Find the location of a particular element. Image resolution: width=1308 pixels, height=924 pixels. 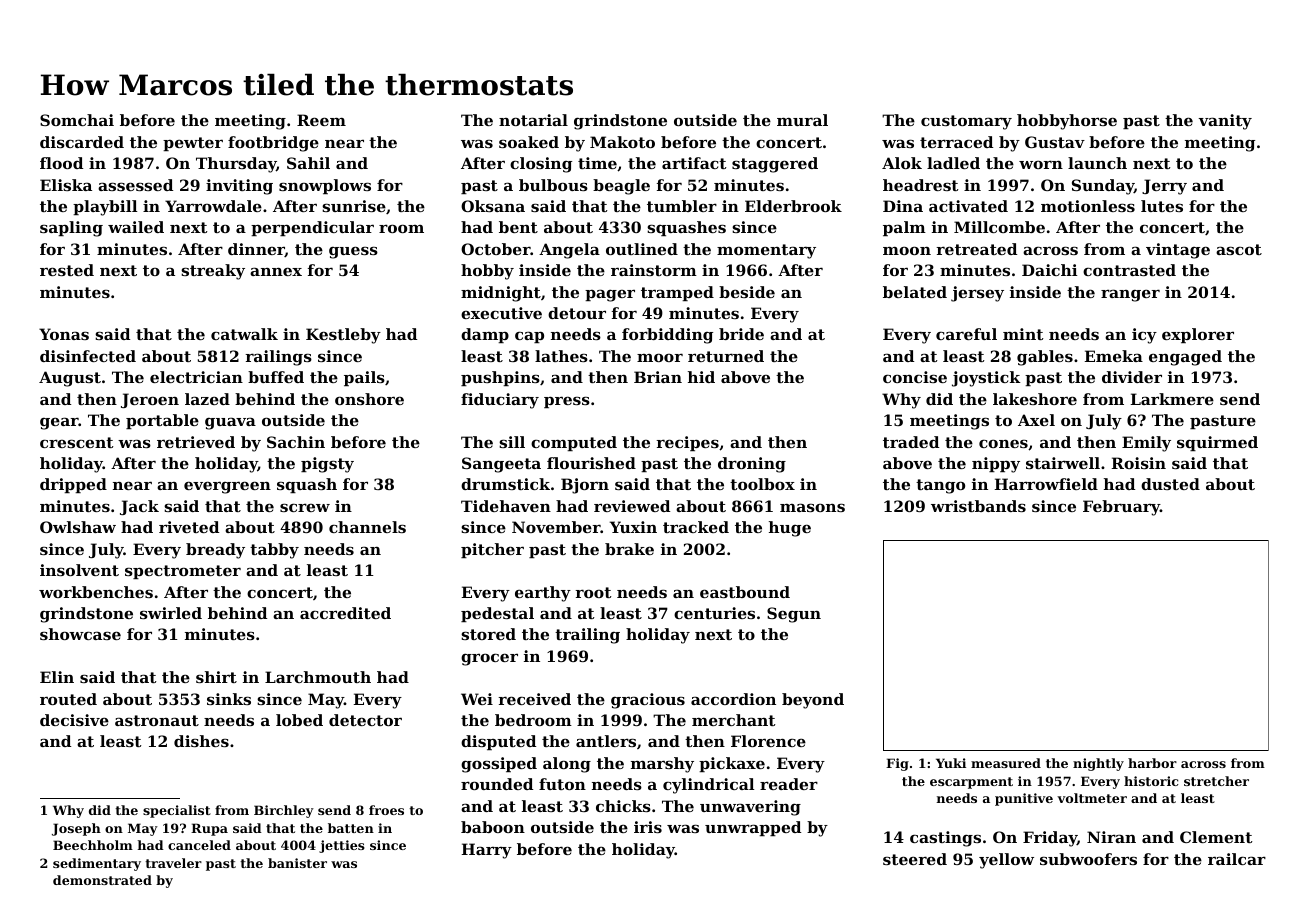

notarial is located at coordinates (533, 120).
